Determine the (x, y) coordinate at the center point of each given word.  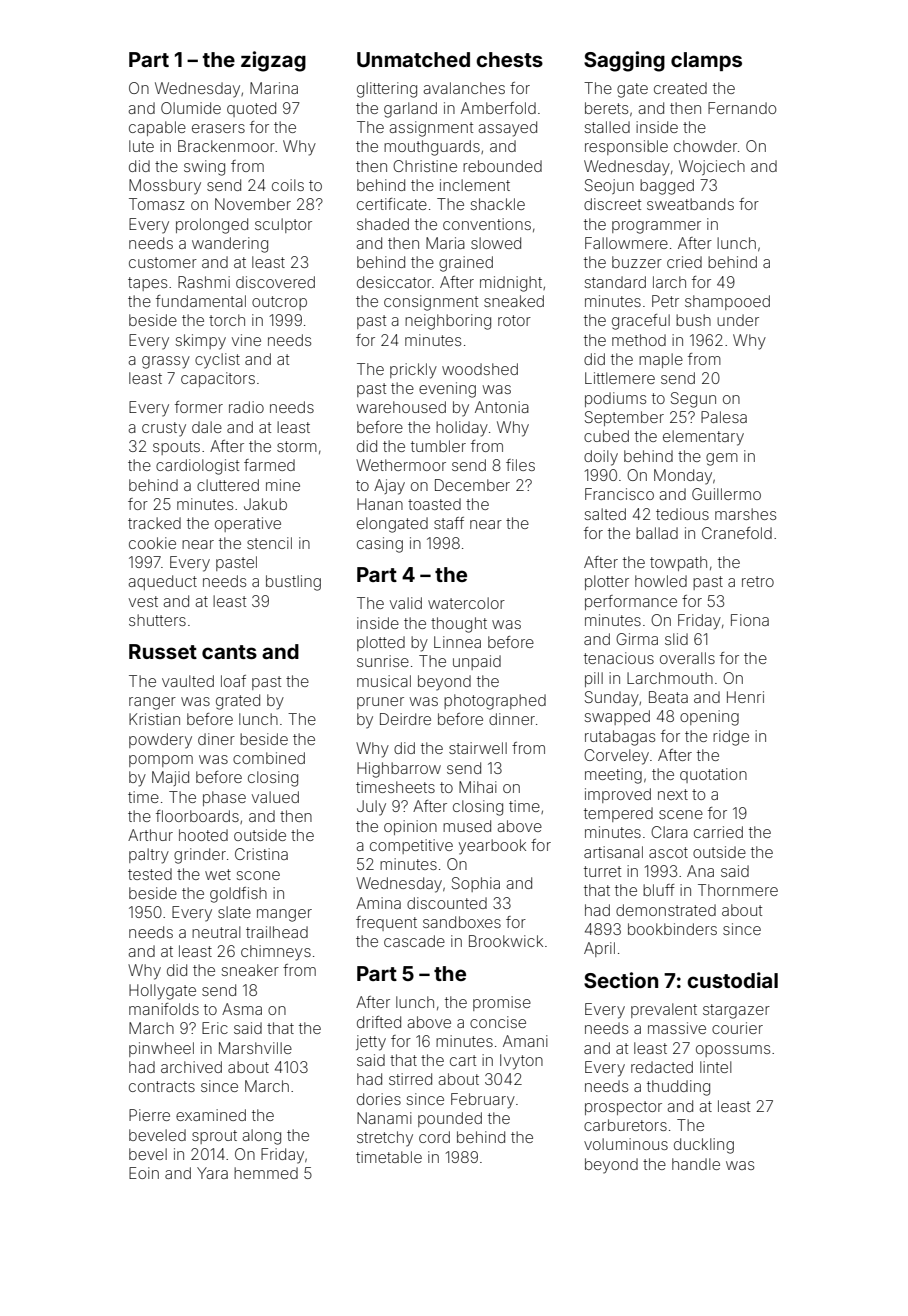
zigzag (273, 61)
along (261, 1137)
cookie (152, 543)
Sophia (476, 884)
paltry (149, 856)
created (680, 88)
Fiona (750, 620)
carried (718, 832)
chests (509, 59)
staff (449, 523)
